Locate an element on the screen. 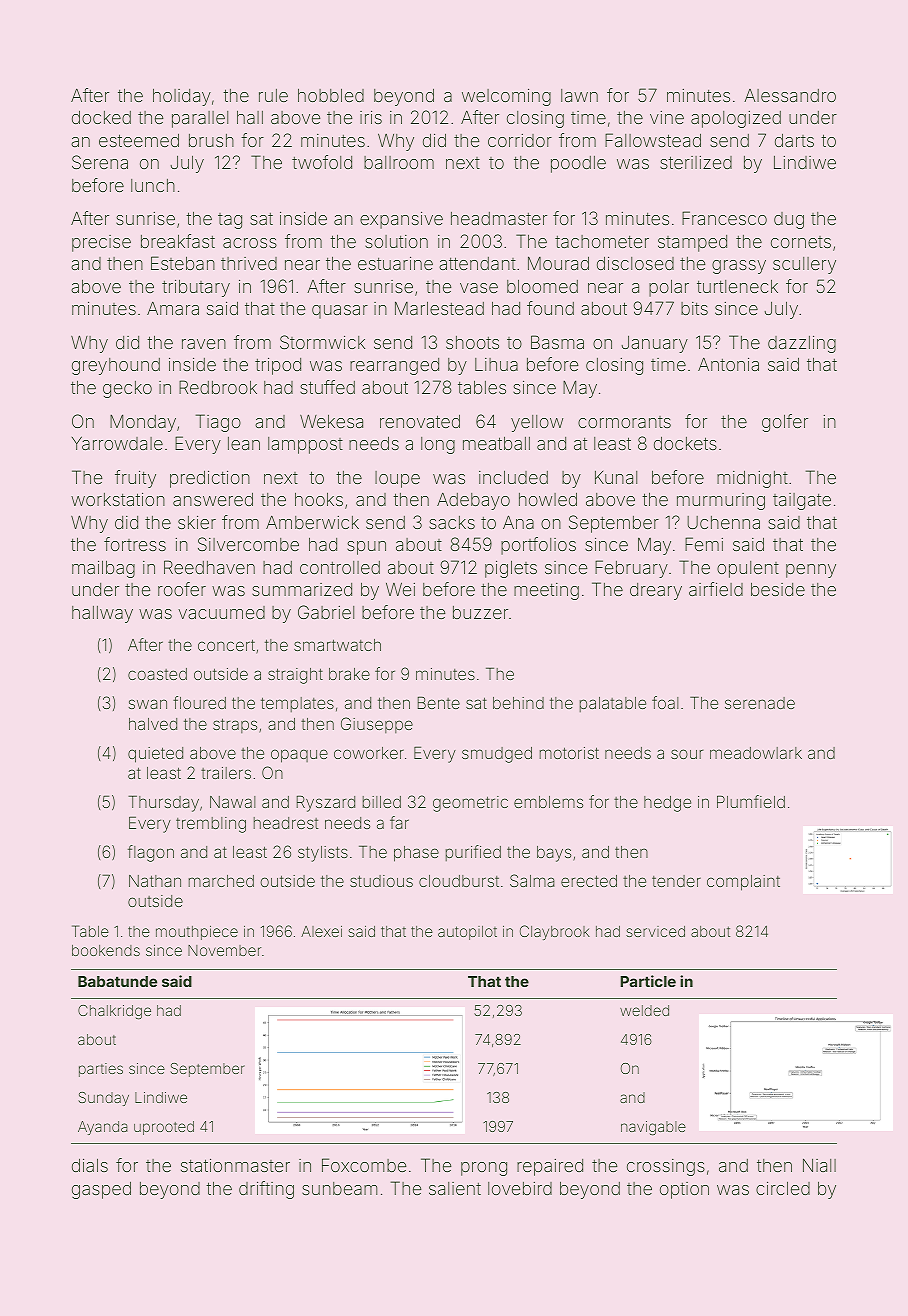 The image size is (908, 1316). hobbled is located at coordinates (331, 95).
